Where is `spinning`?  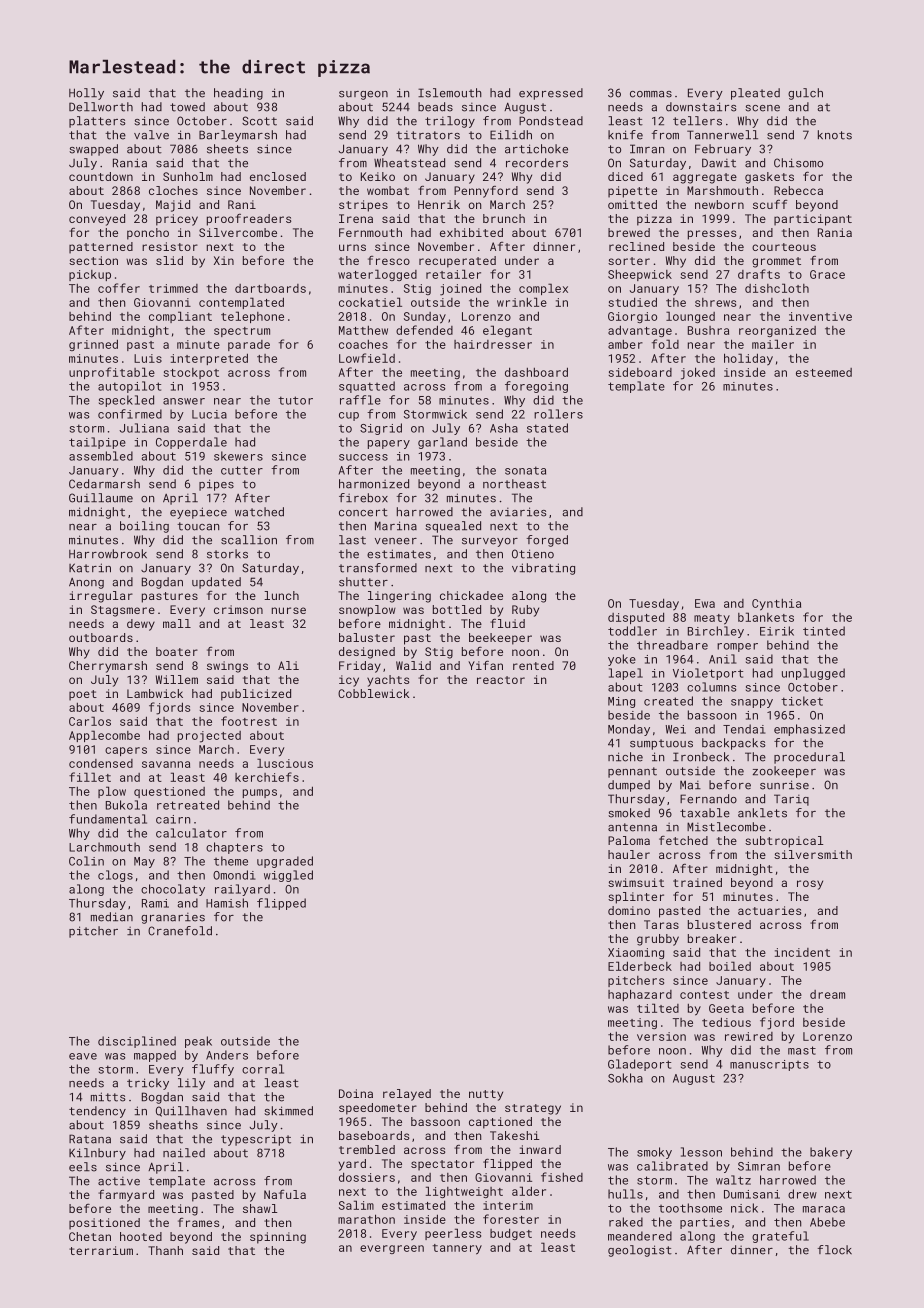
spinning is located at coordinates (278, 1238).
